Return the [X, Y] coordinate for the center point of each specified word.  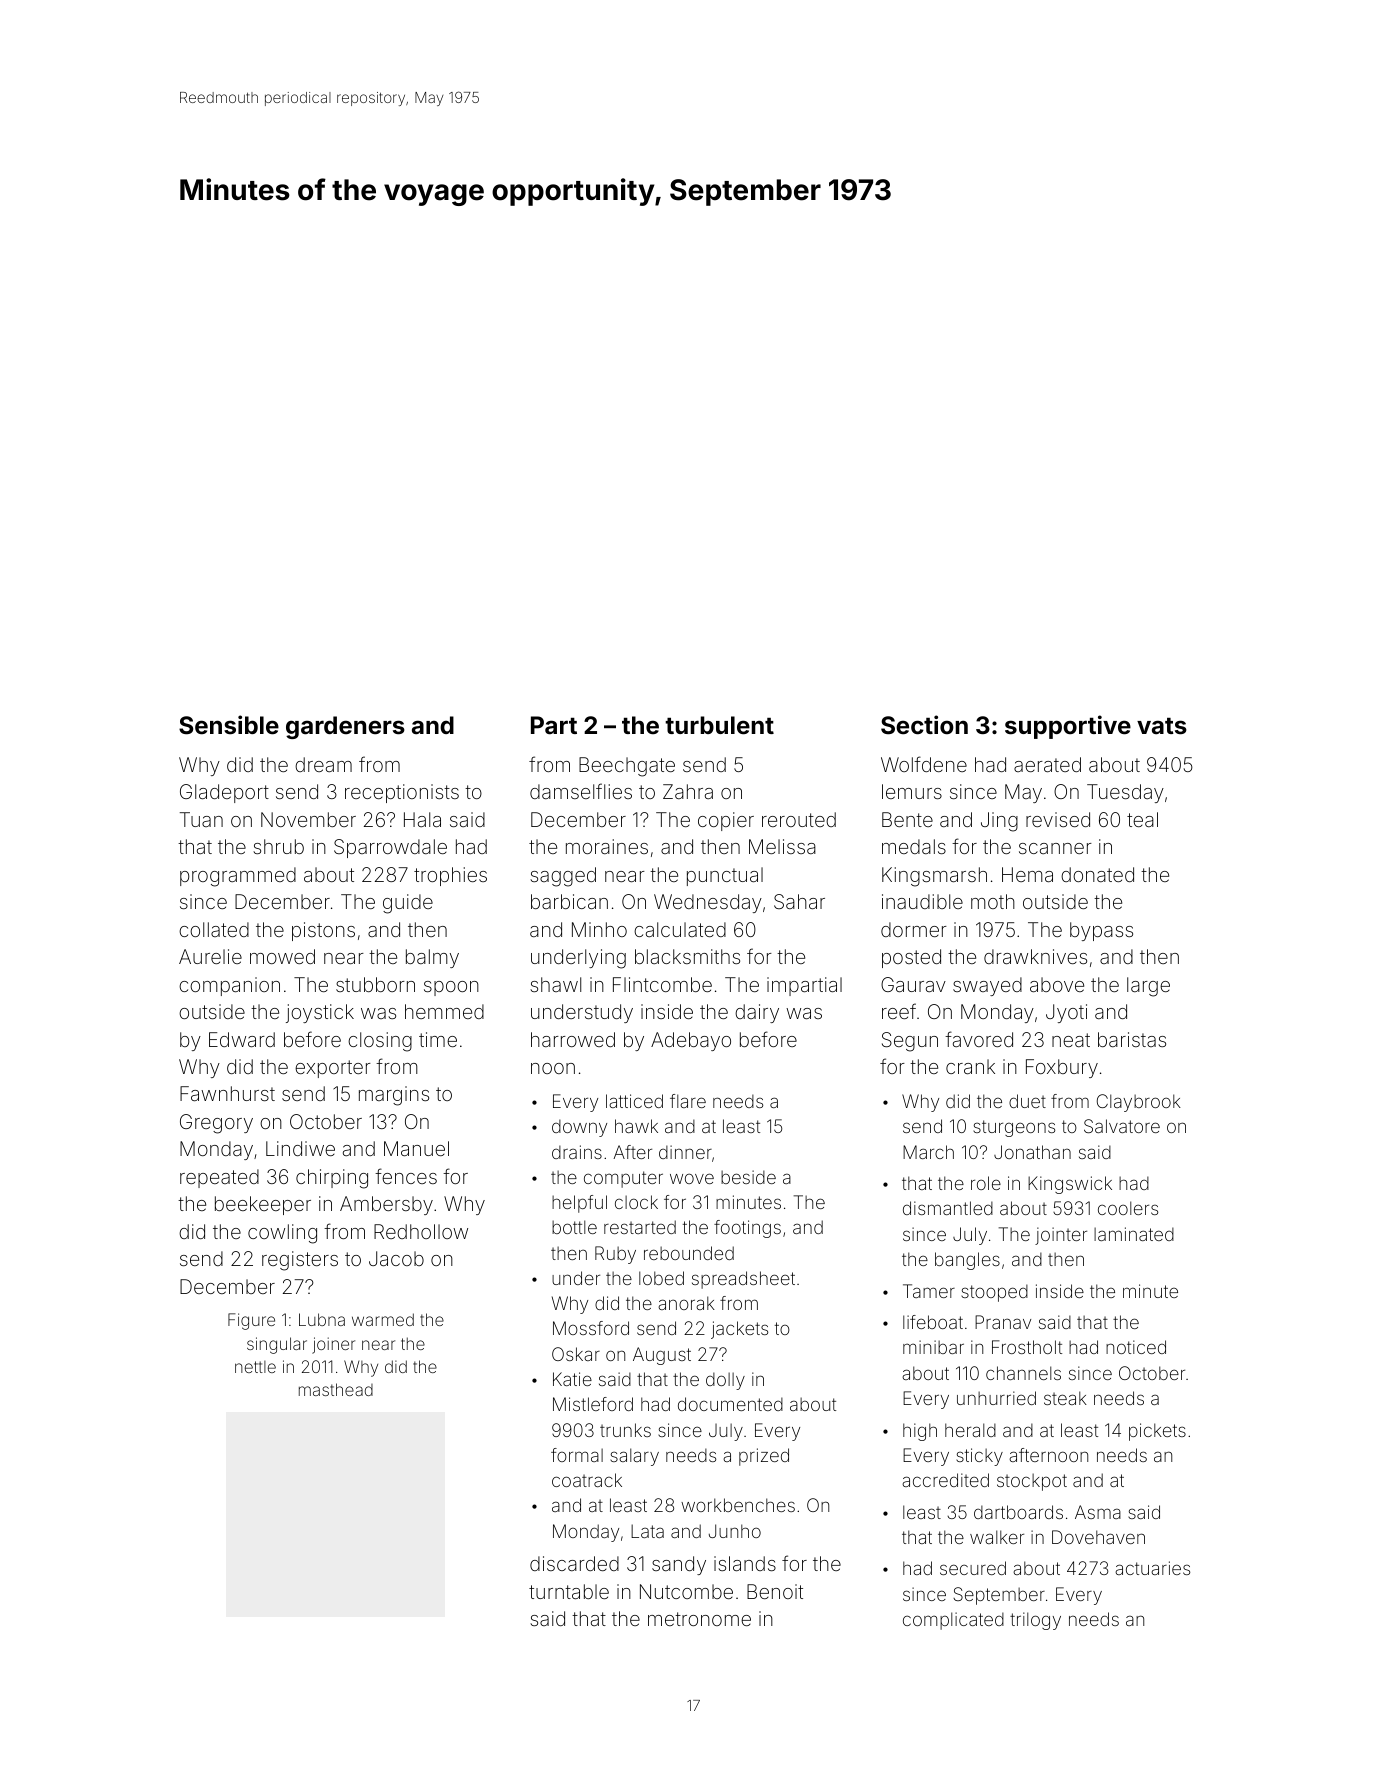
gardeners [345, 727]
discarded [574, 1563]
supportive [1068, 727]
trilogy [1035, 1621]
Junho [735, 1531]
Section [924, 725]
